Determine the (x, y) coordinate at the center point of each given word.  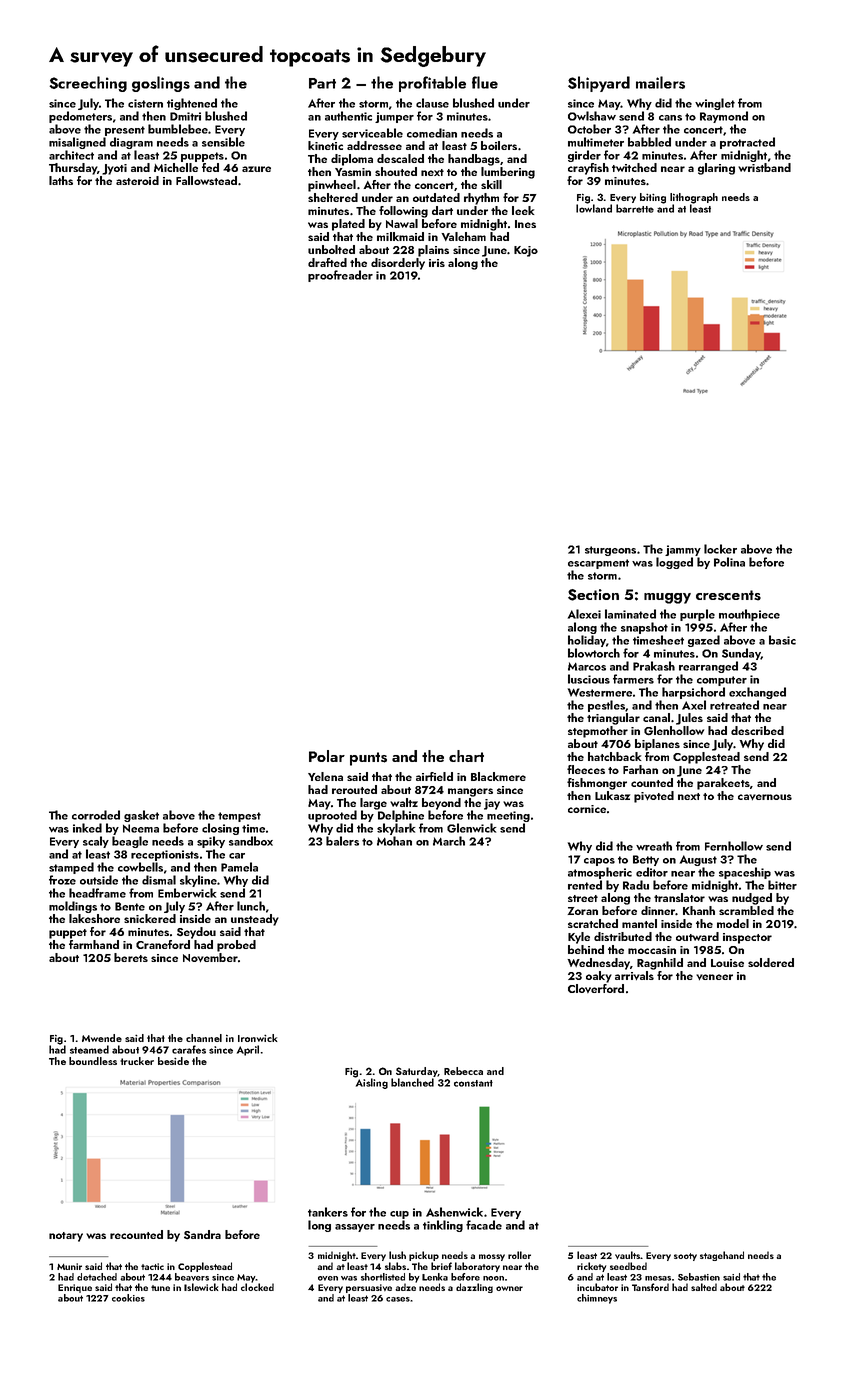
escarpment (598, 564)
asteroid (137, 180)
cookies (128, 1298)
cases (398, 1299)
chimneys (597, 1299)
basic (782, 640)
